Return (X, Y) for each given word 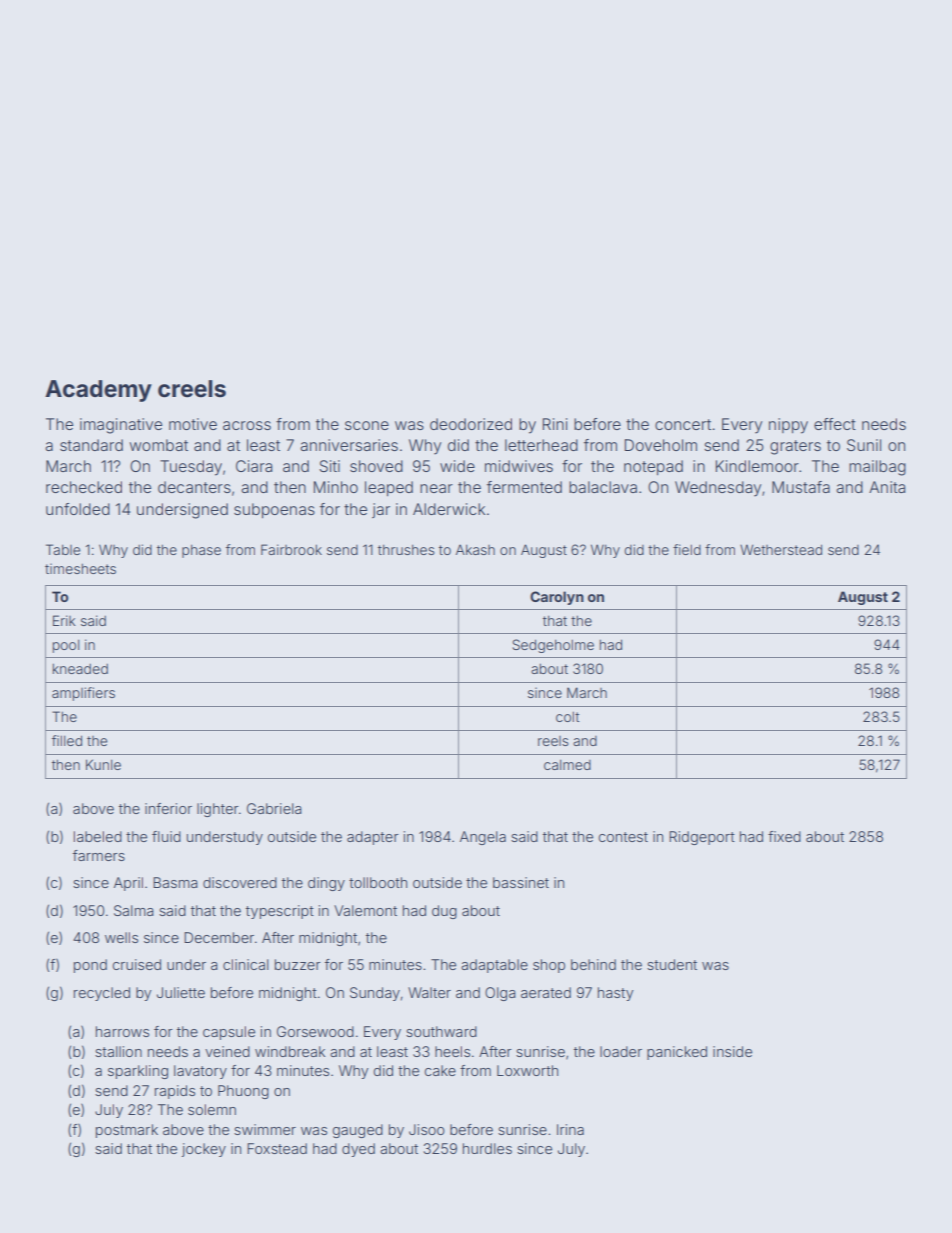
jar (381, 510)
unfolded (78, 509)
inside (732, 1051)
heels (452, 1051)
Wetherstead (781, 549)
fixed (784, 836)
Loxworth (527, 1070)
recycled (102, 994)
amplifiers (83, 694)
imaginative (121, 426)
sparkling (138, 1072)
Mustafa (801, 487)
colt (567, 716)
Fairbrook (291, 549)
